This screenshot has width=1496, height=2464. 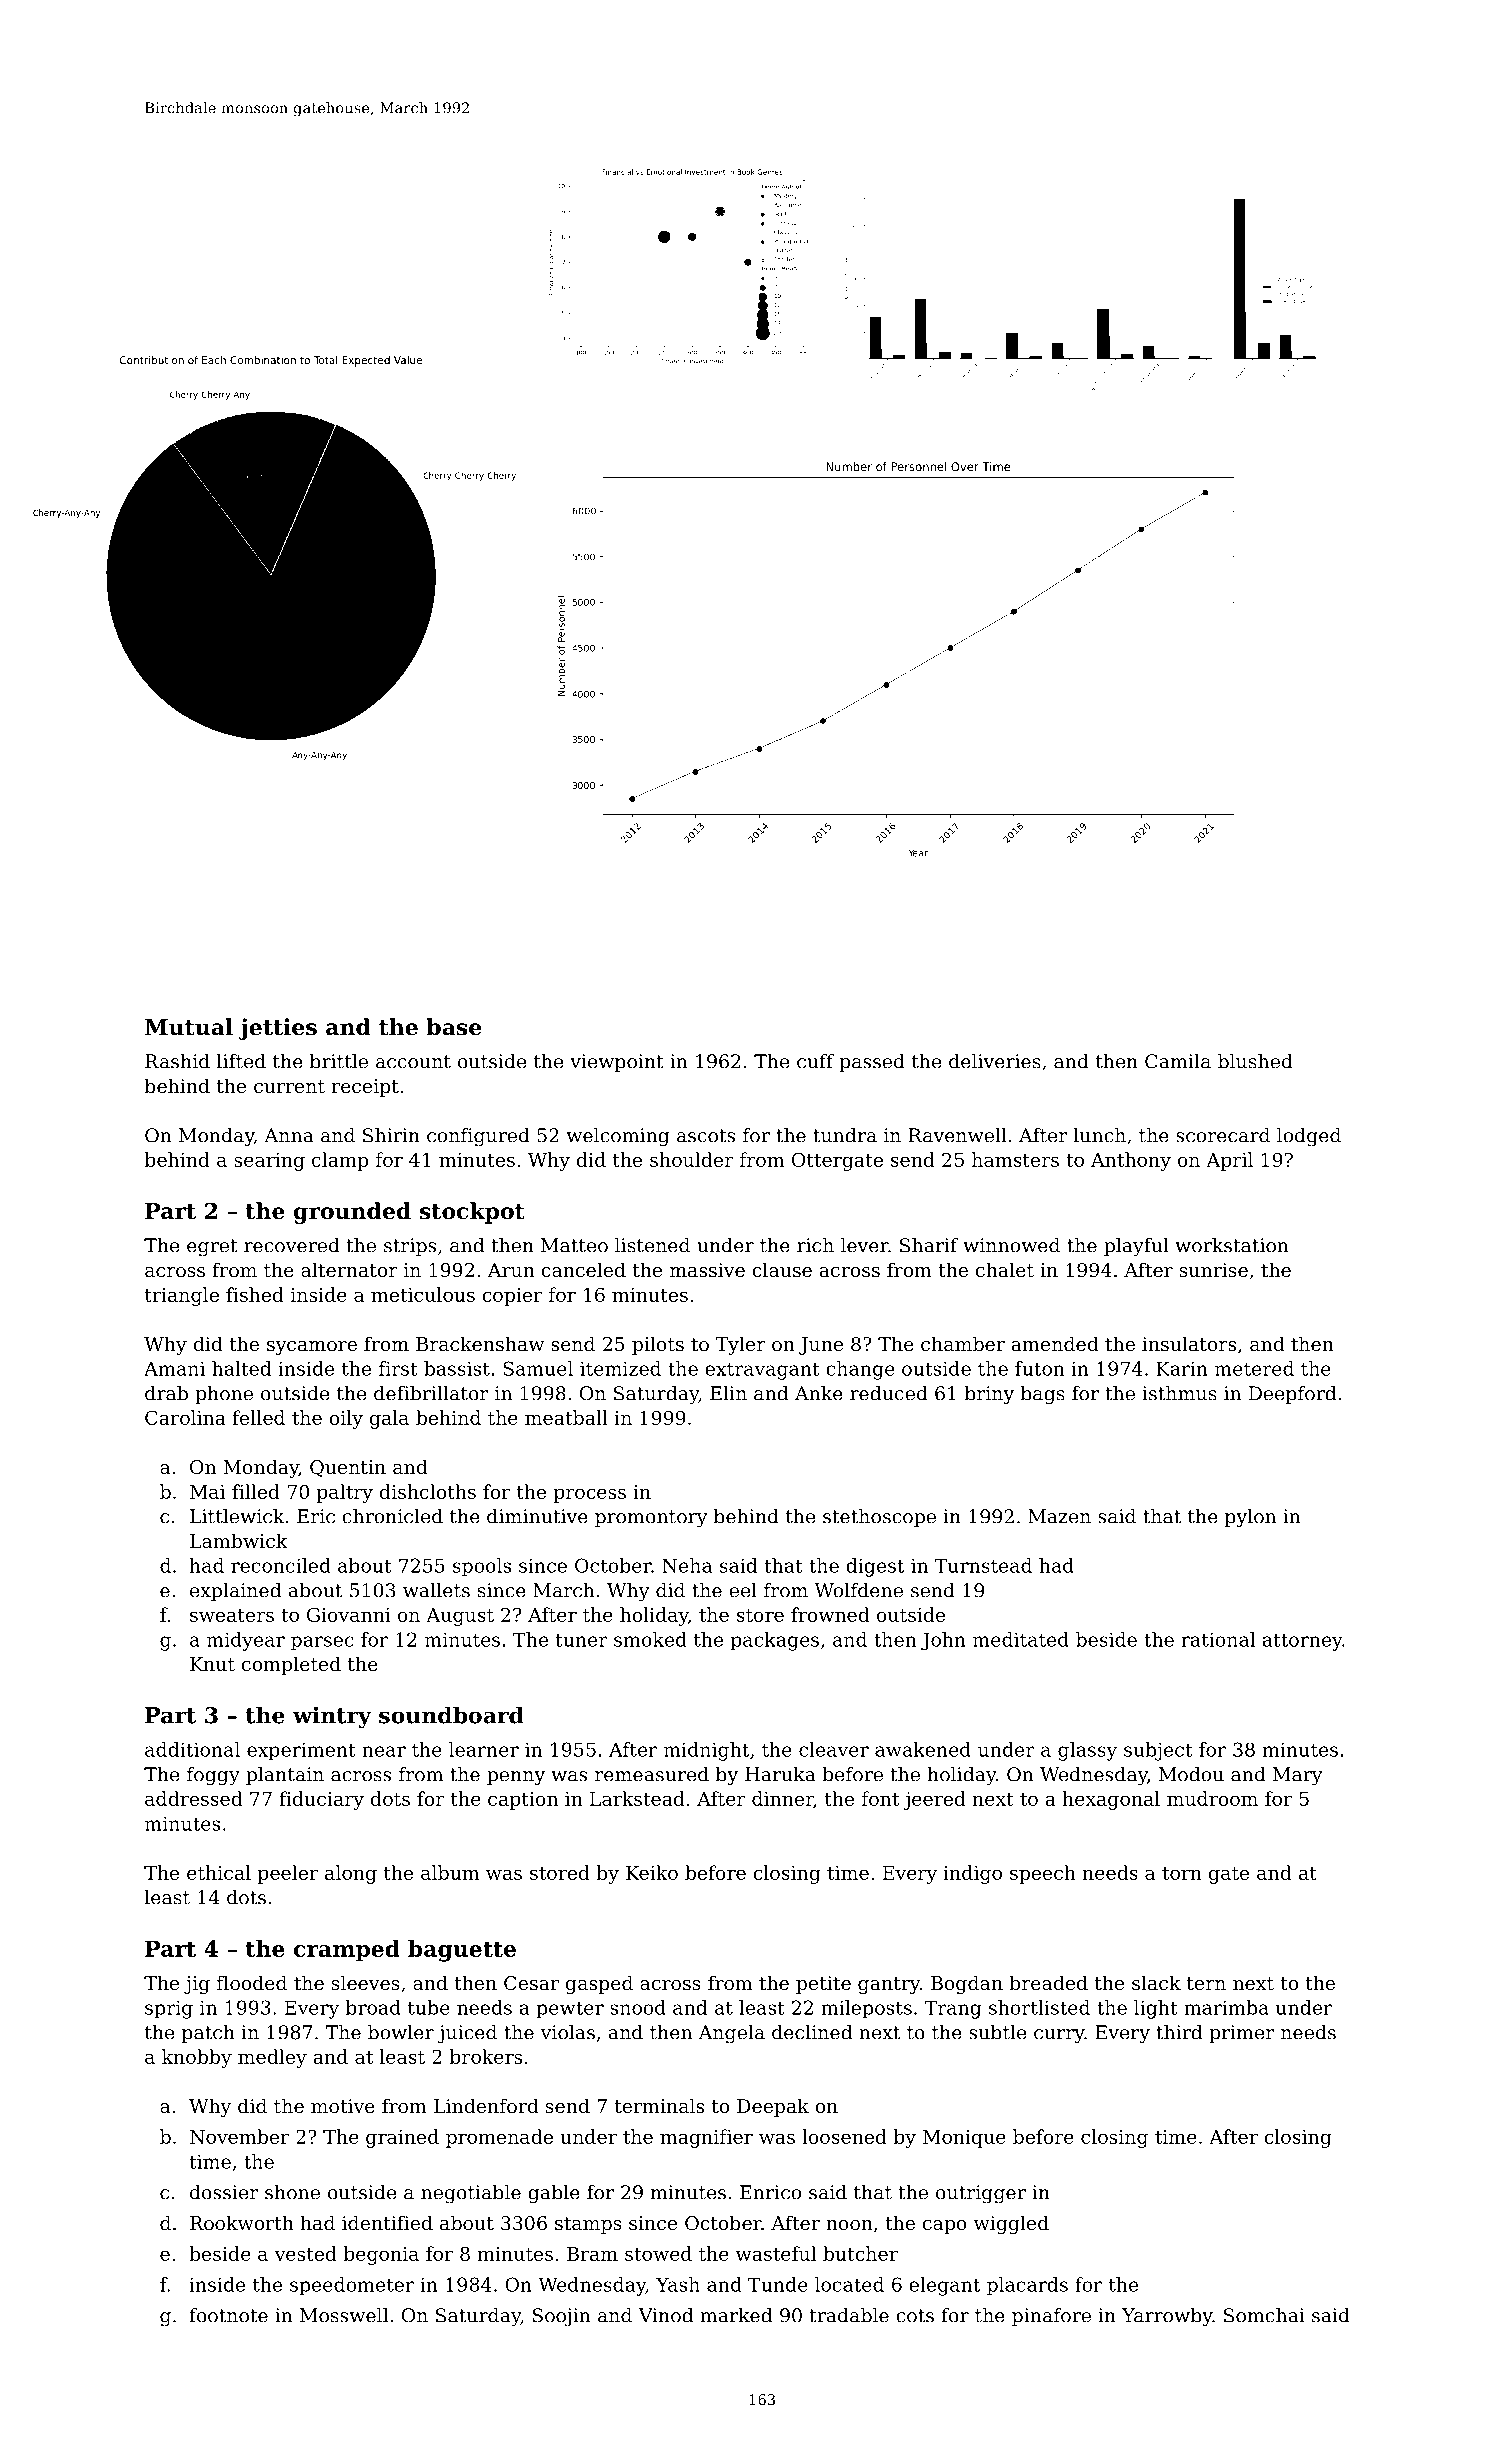 What do you see at coordinates (1189, 1343) in the screenshot?
I see `insulators` at bounding box center [1189, 1343].
